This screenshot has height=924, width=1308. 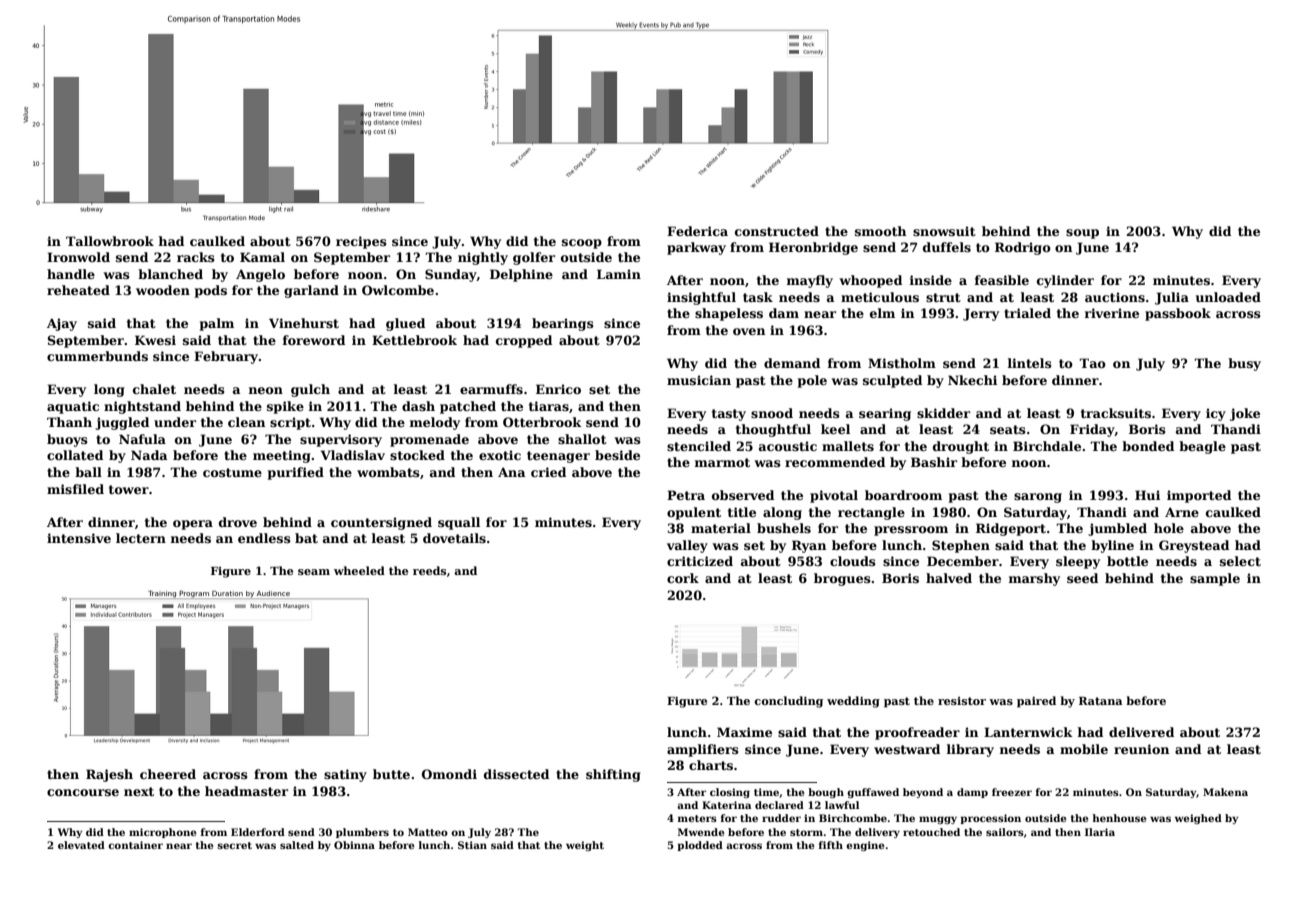 What do you see at coordinates (1202, 447) in the screenshot?
I see `beagle` at bounding box center [1202, 447].
